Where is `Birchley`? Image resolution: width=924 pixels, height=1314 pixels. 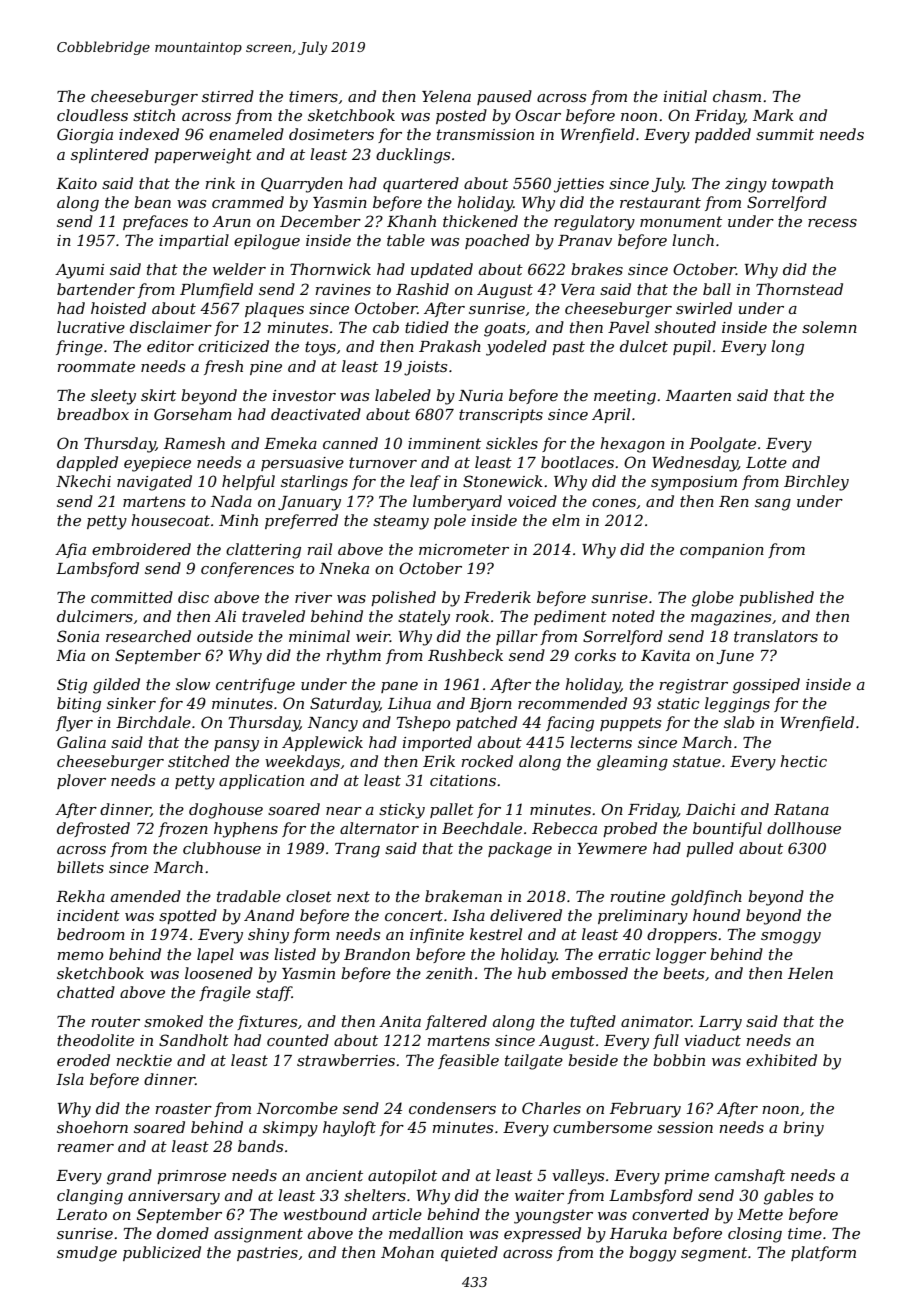
Birchley is located at coordinates (816, 483).
